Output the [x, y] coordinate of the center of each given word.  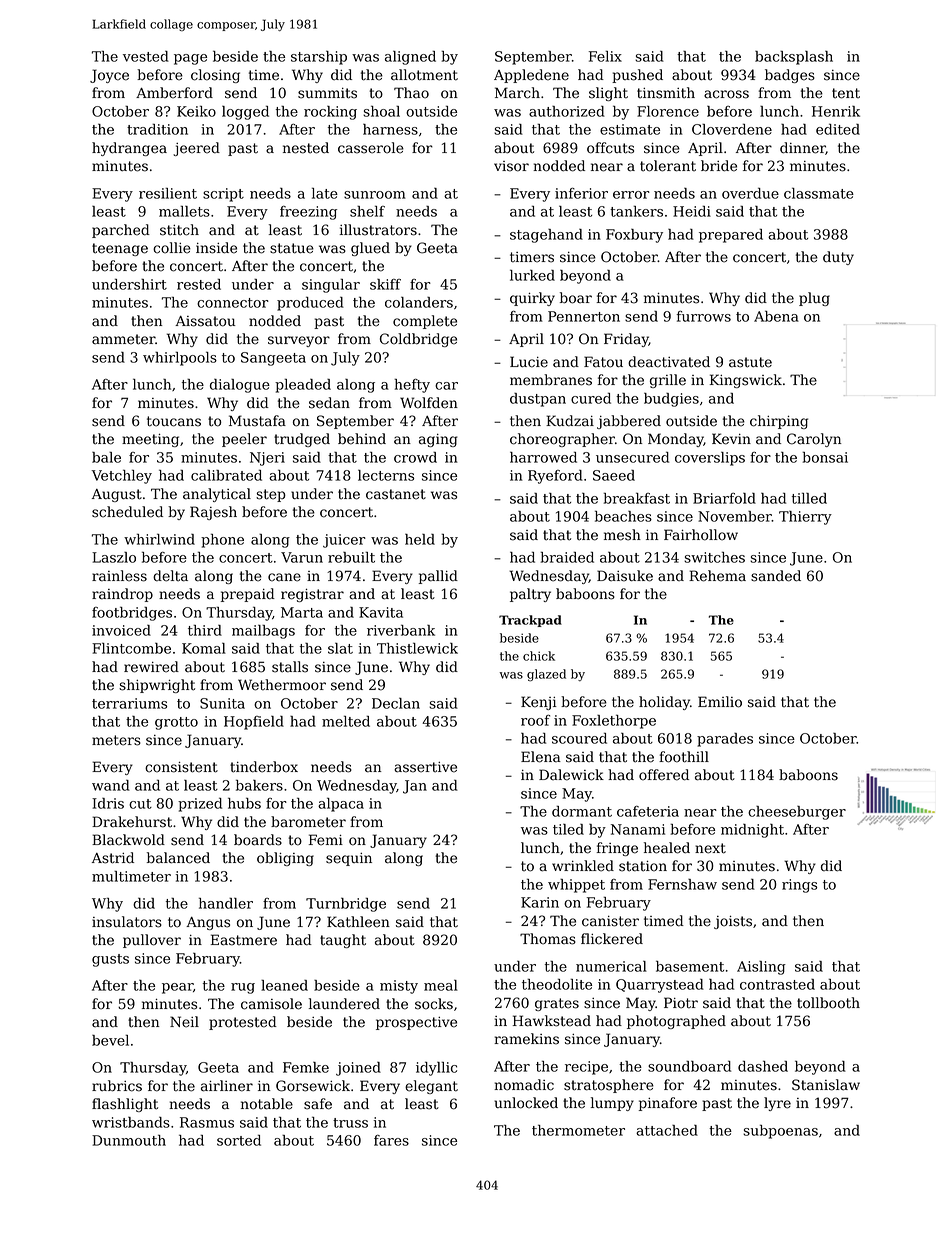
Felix [605, 56]
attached [667, 1130]
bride [719, 166]
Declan [396, 703]
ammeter [123, 339]
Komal [204, 648]
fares [391, 1140]
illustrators [378, 230]
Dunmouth [129, 1140]
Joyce [109, 76]
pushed [637, 76]
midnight [752, 831]
